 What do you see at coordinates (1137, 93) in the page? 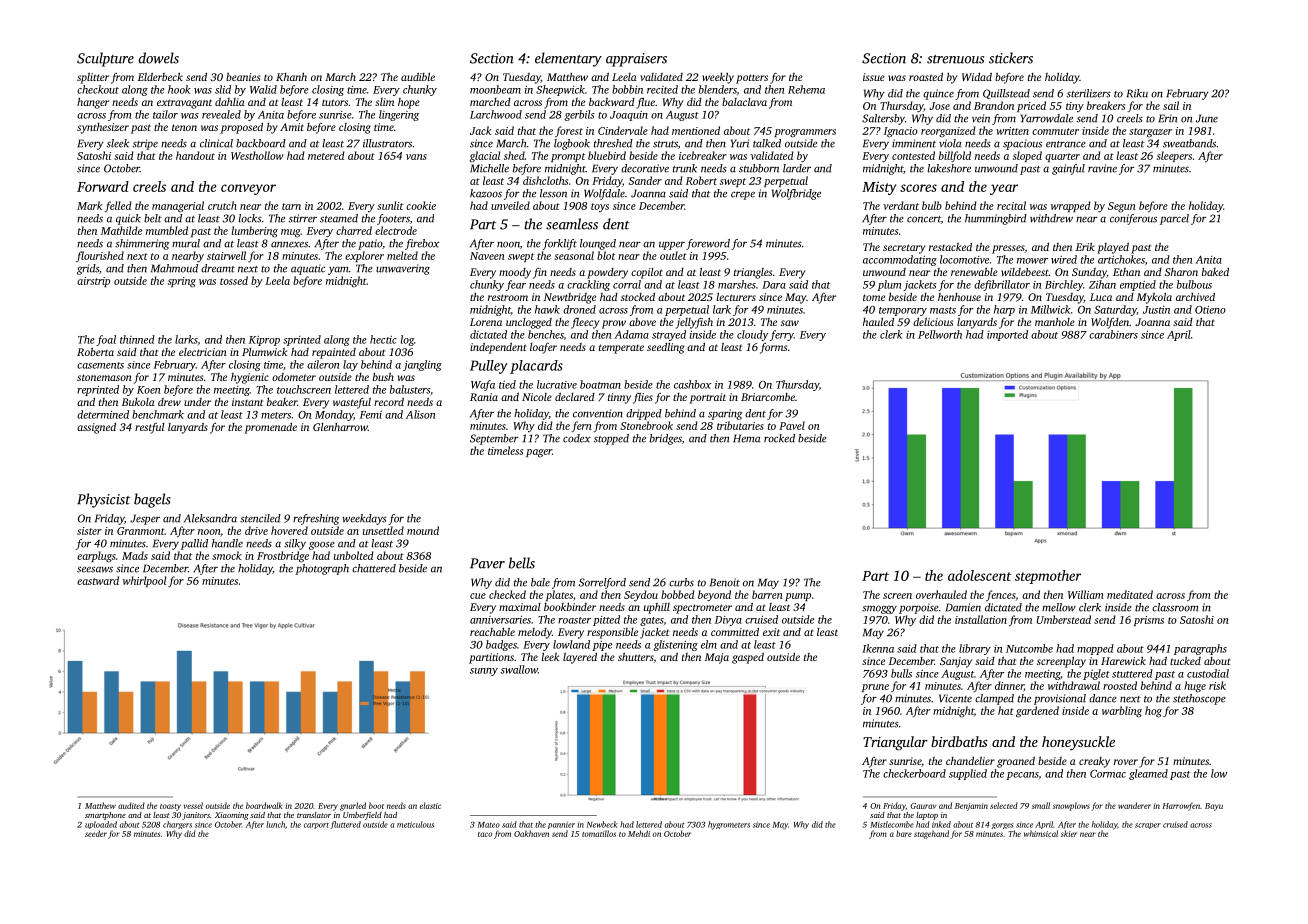
I see `Riku` at bounding box center [1137, 93].
